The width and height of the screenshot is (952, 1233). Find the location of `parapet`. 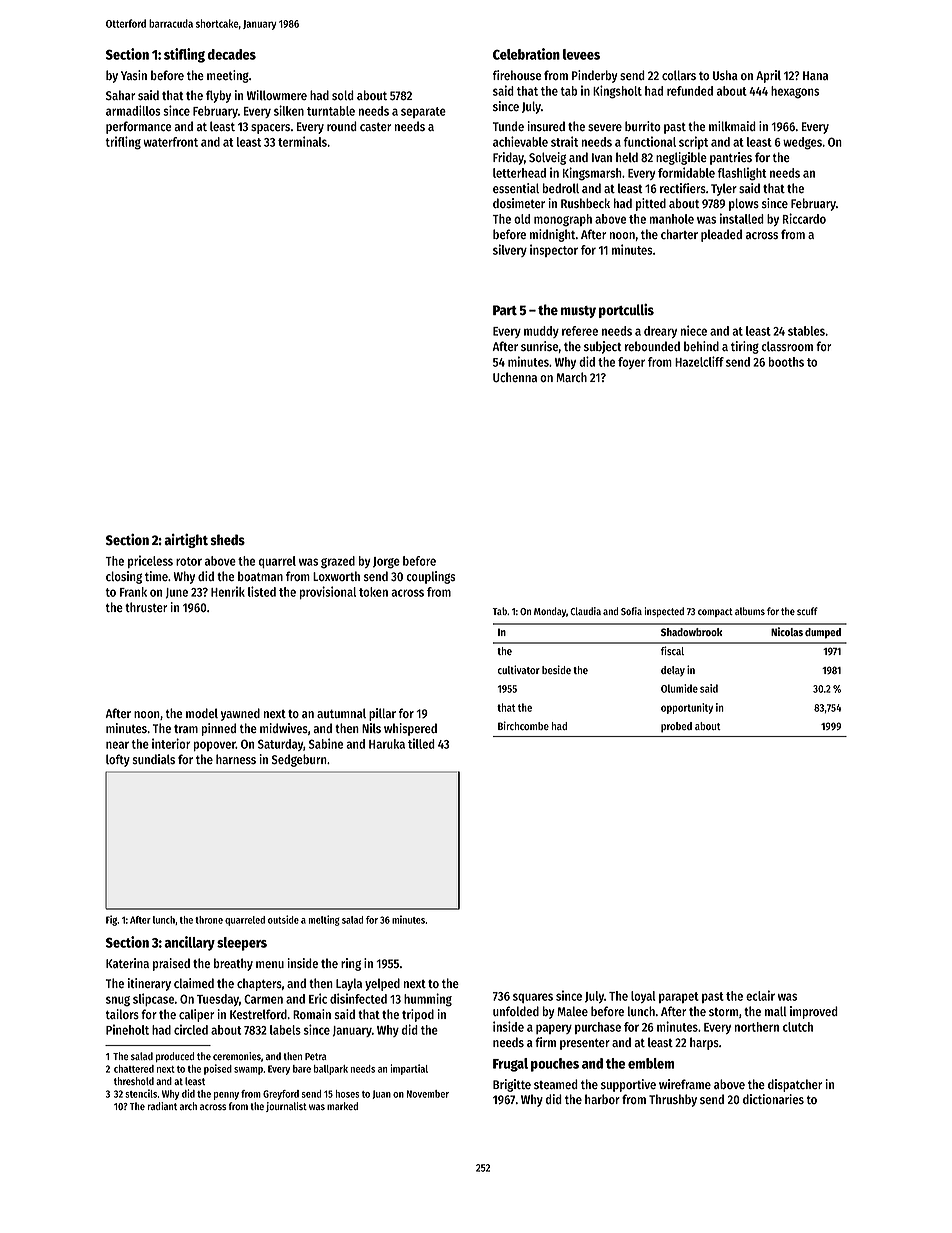

parapet is located at coordinates (679, 997).
